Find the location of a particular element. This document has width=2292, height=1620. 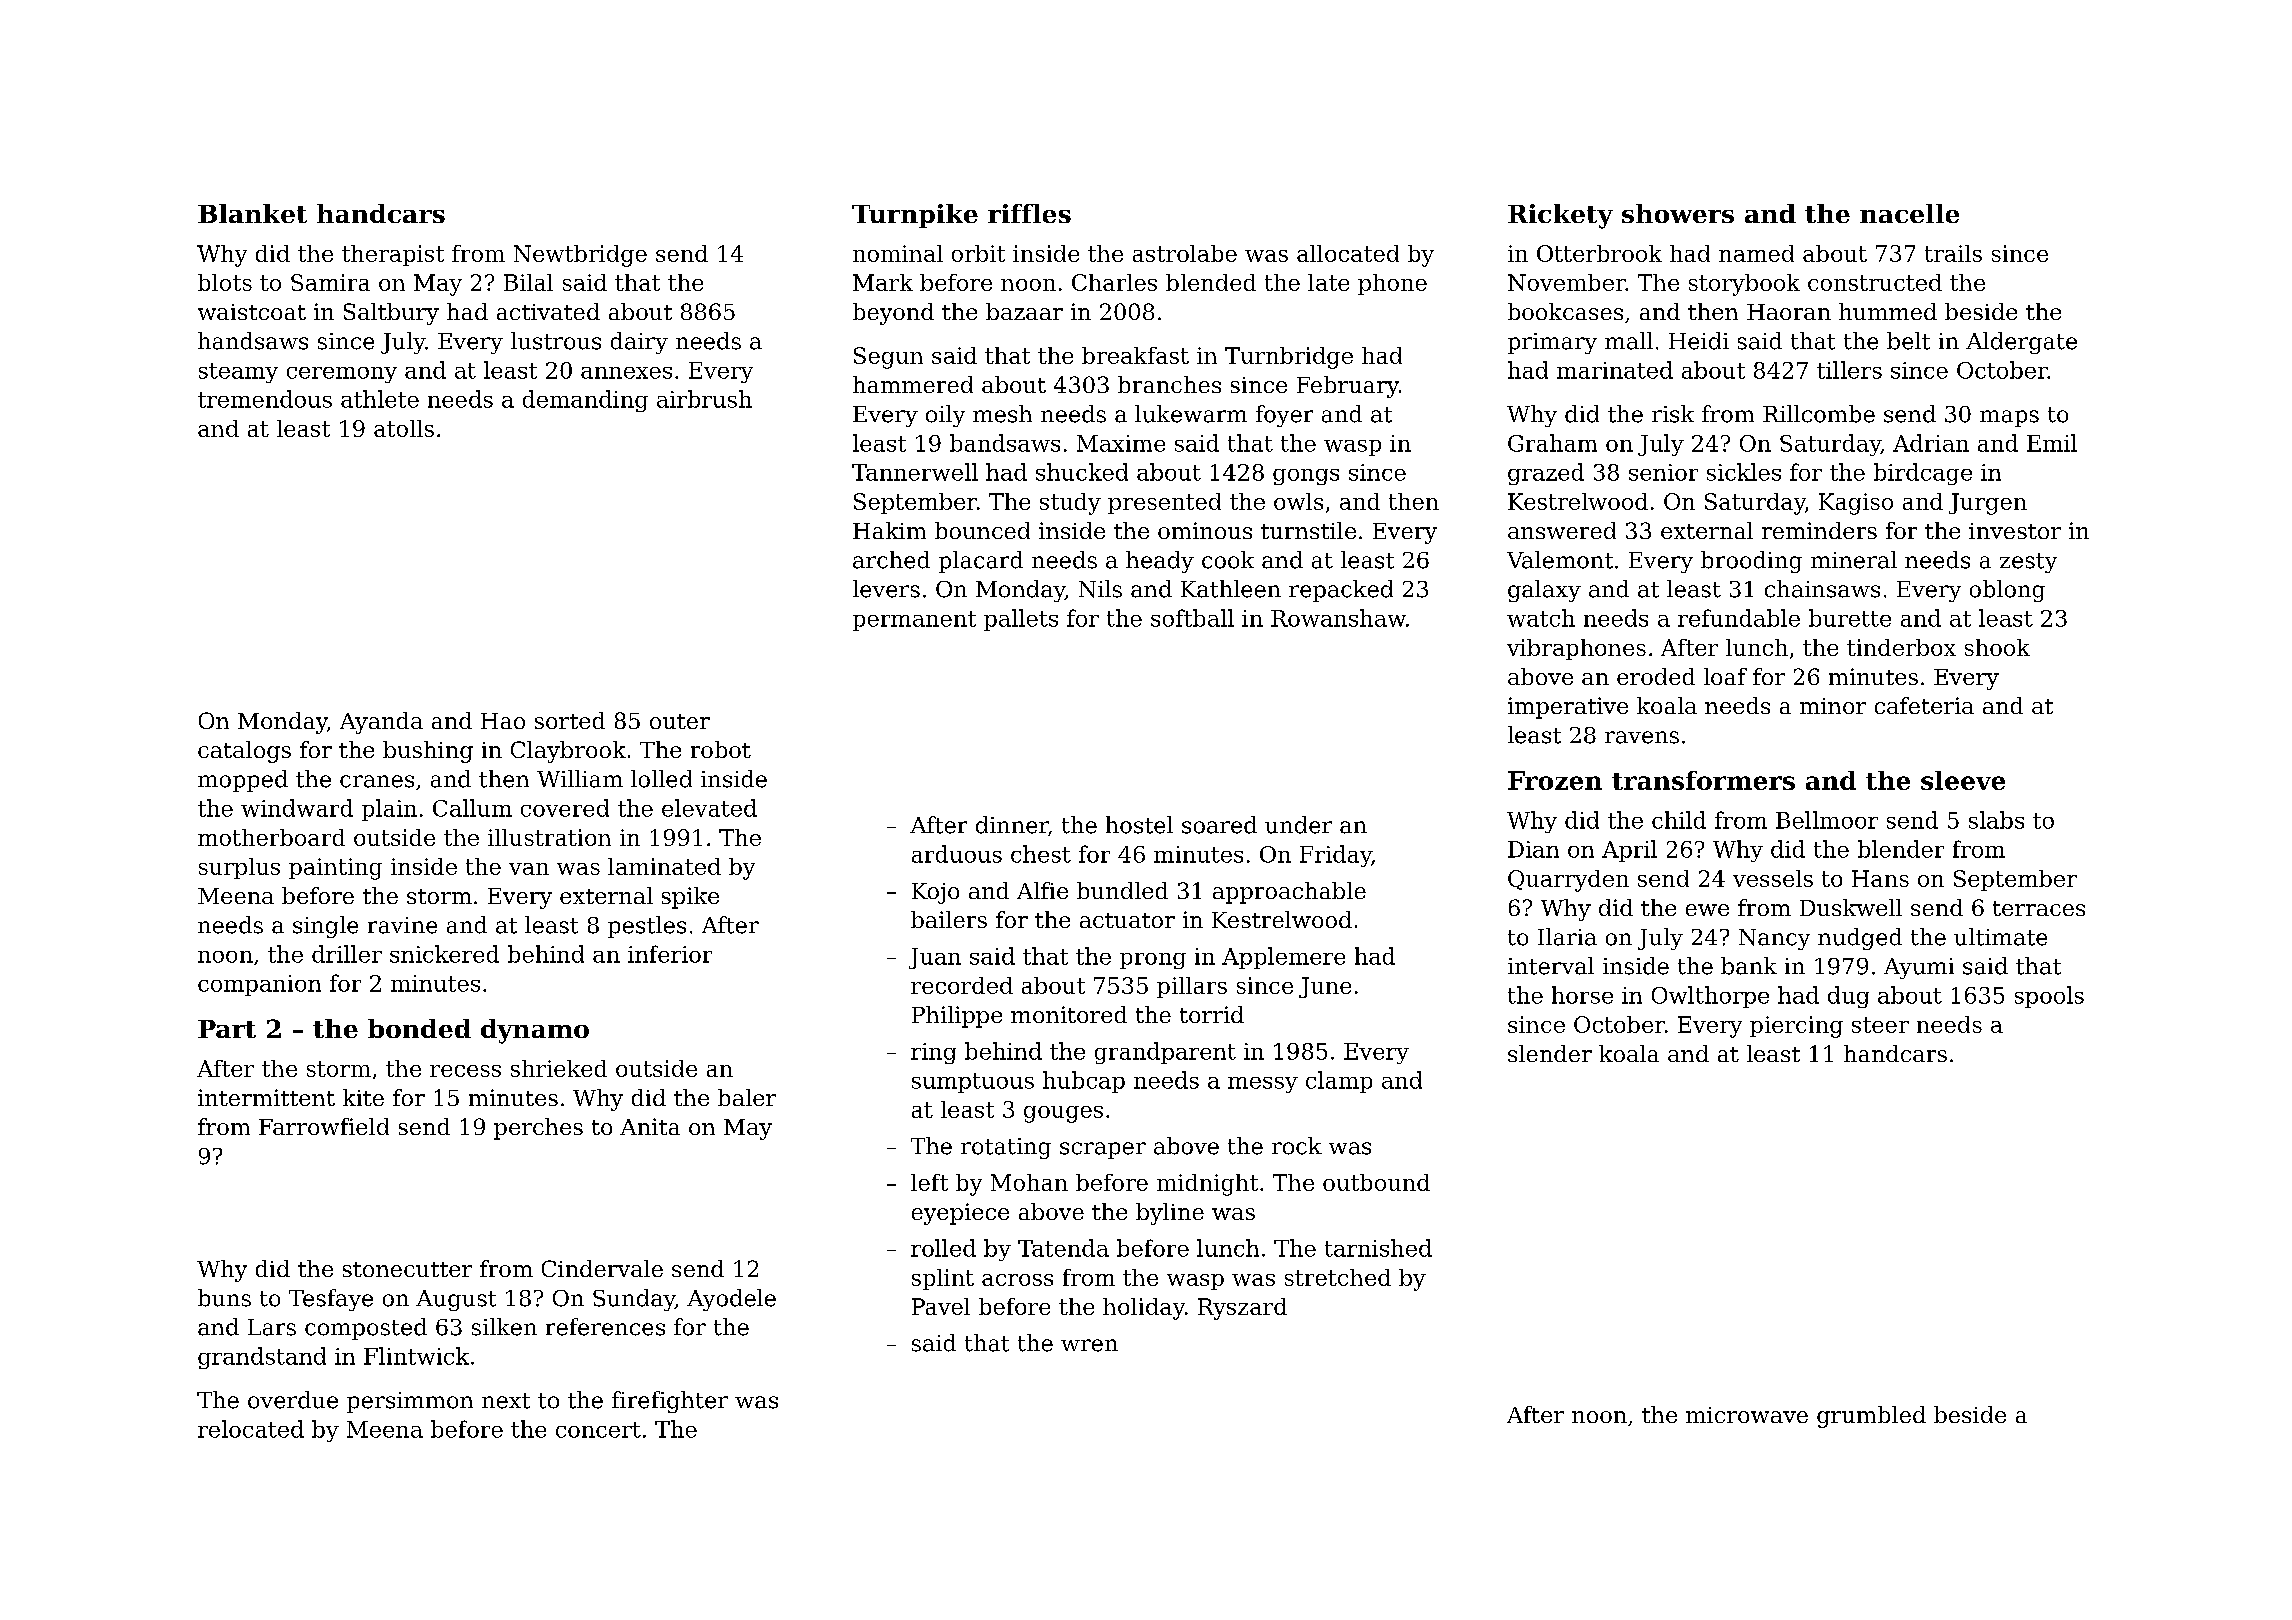

Flintwick is located at coordinates (416, 1356).
